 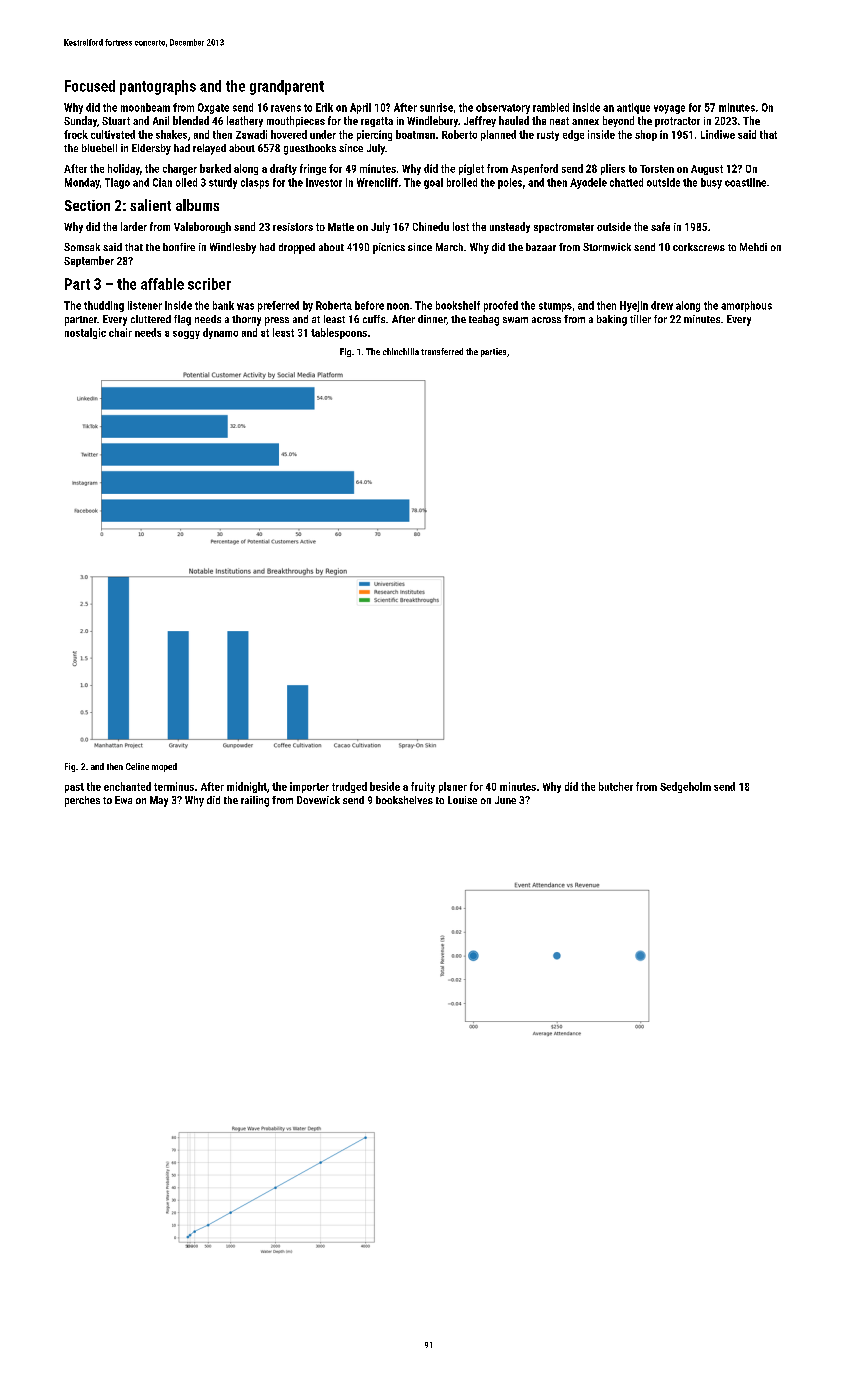 What do you see at coordinates (297, 248) in the document?
I see `dropped` at bounding box center [297, 248].
